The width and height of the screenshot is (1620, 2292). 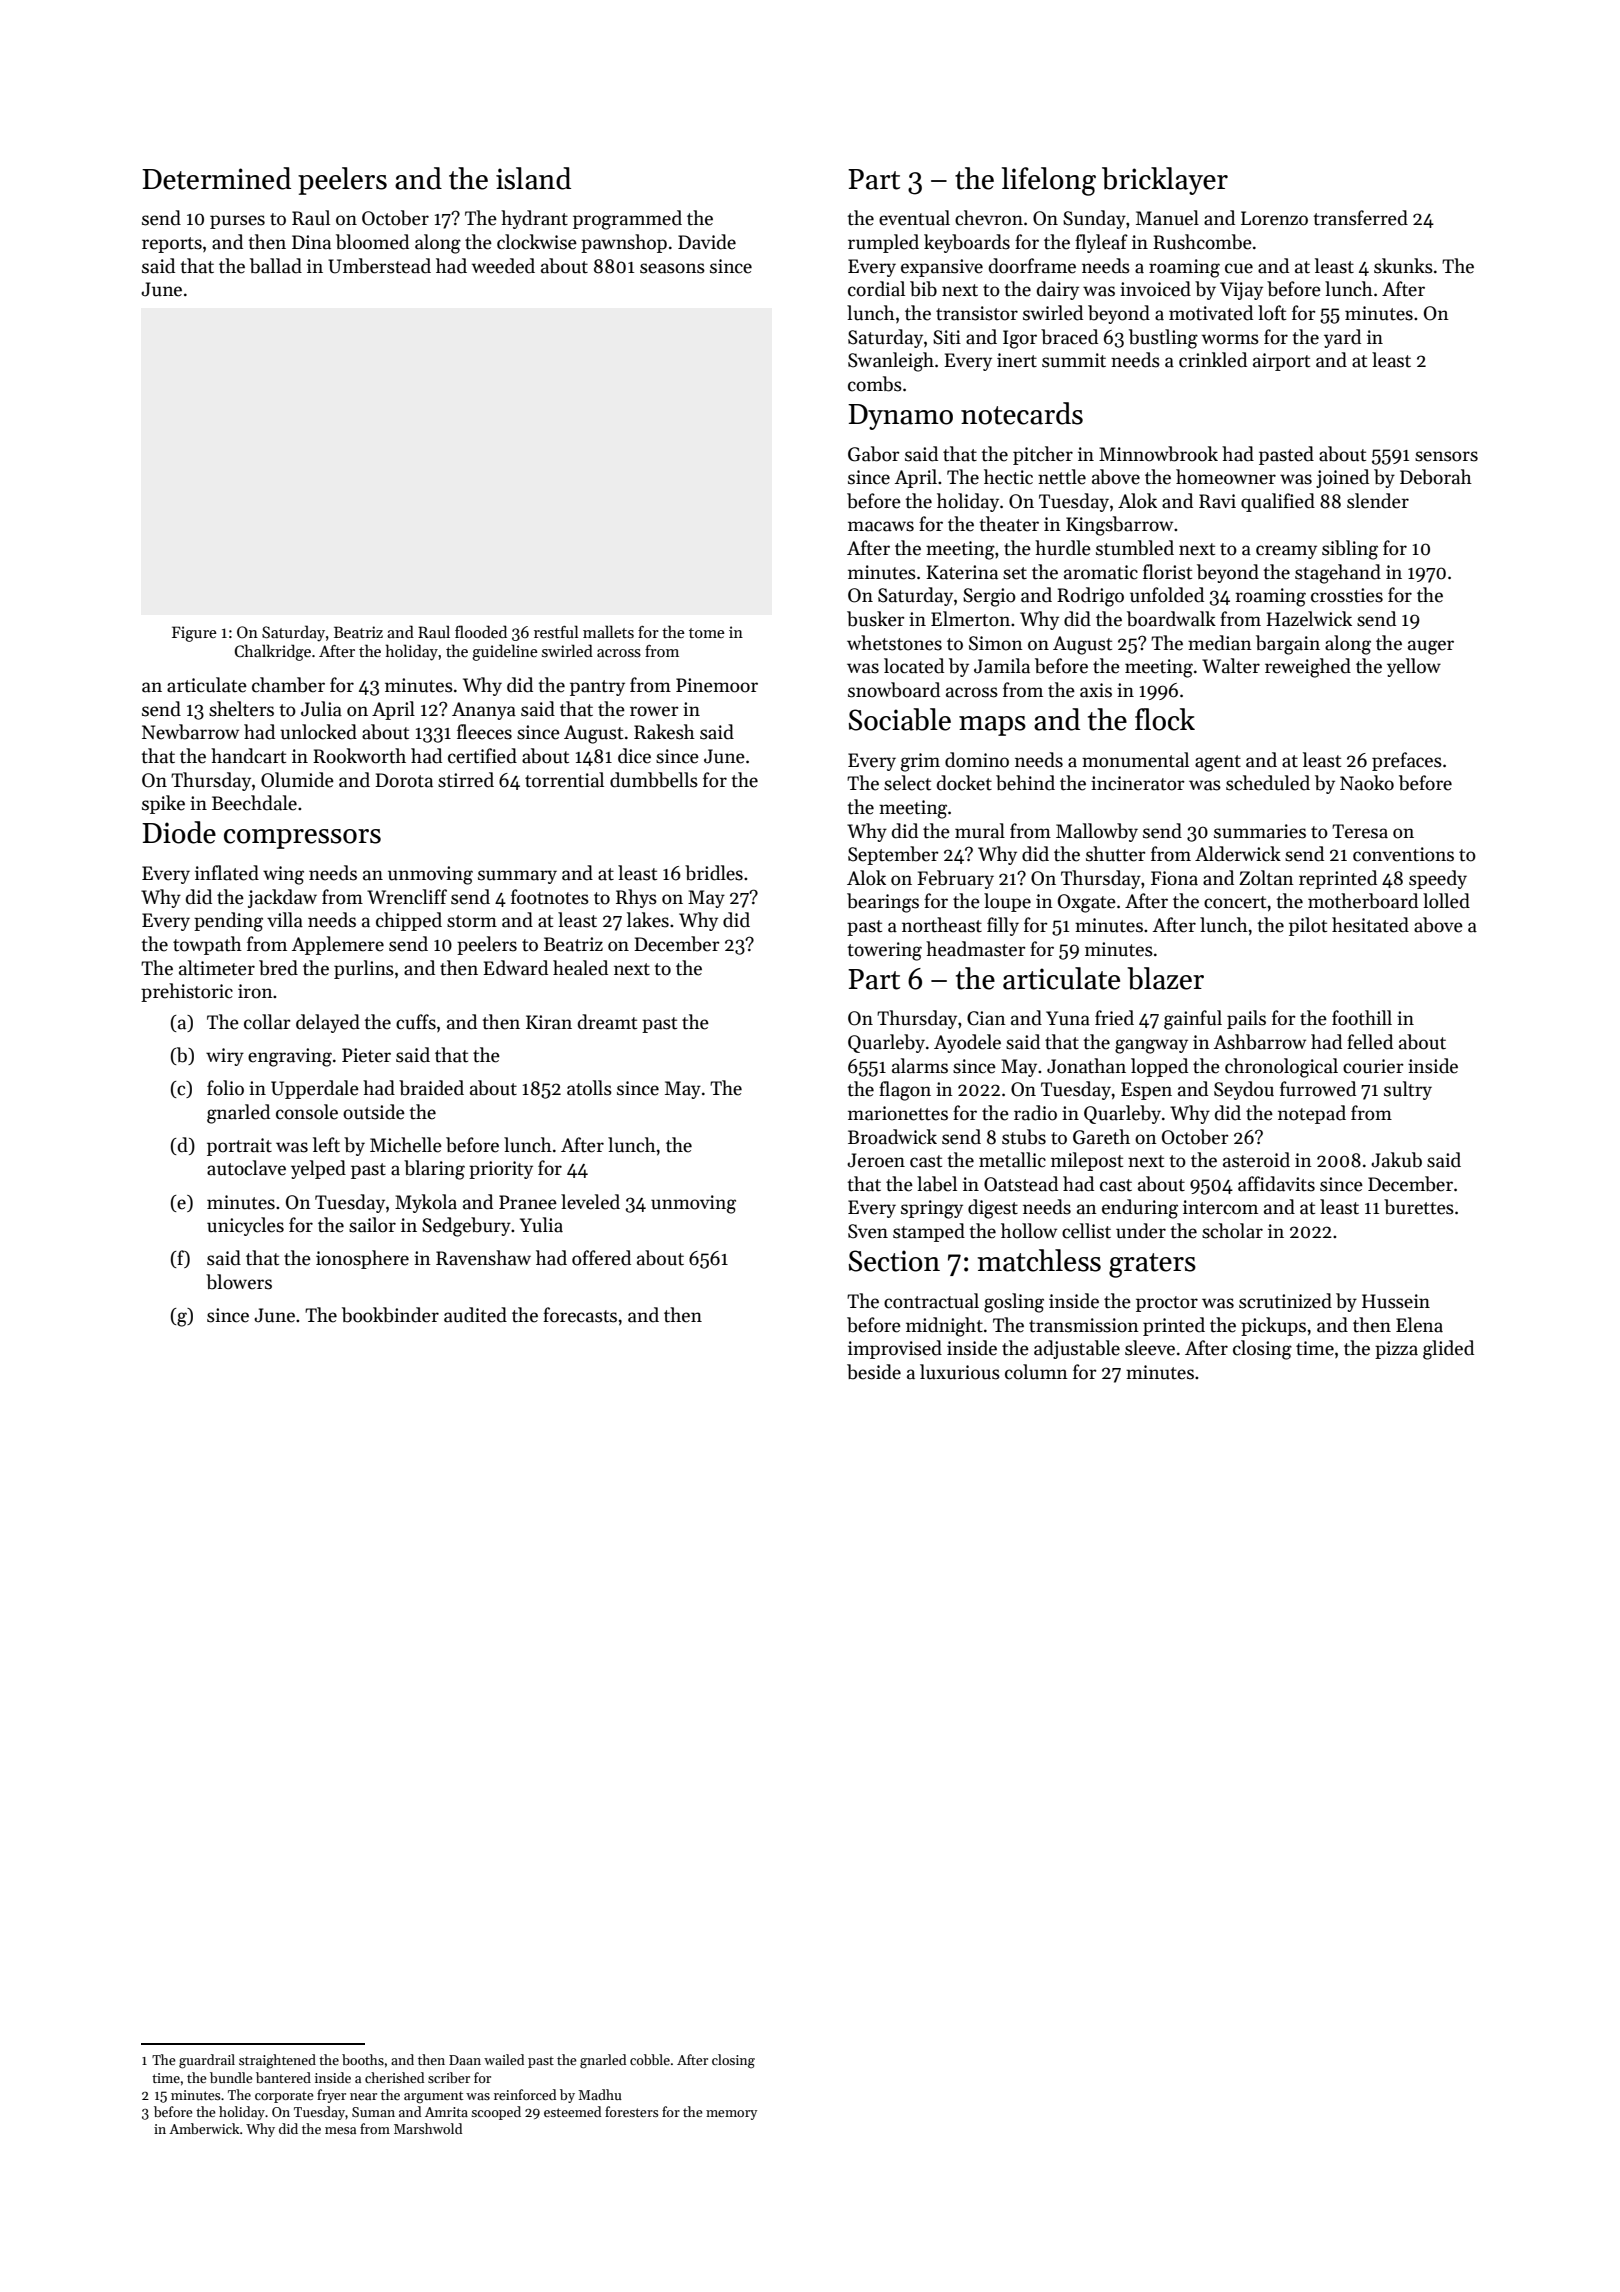 I want to click on pickups, so click(x=1273, y=1326).
